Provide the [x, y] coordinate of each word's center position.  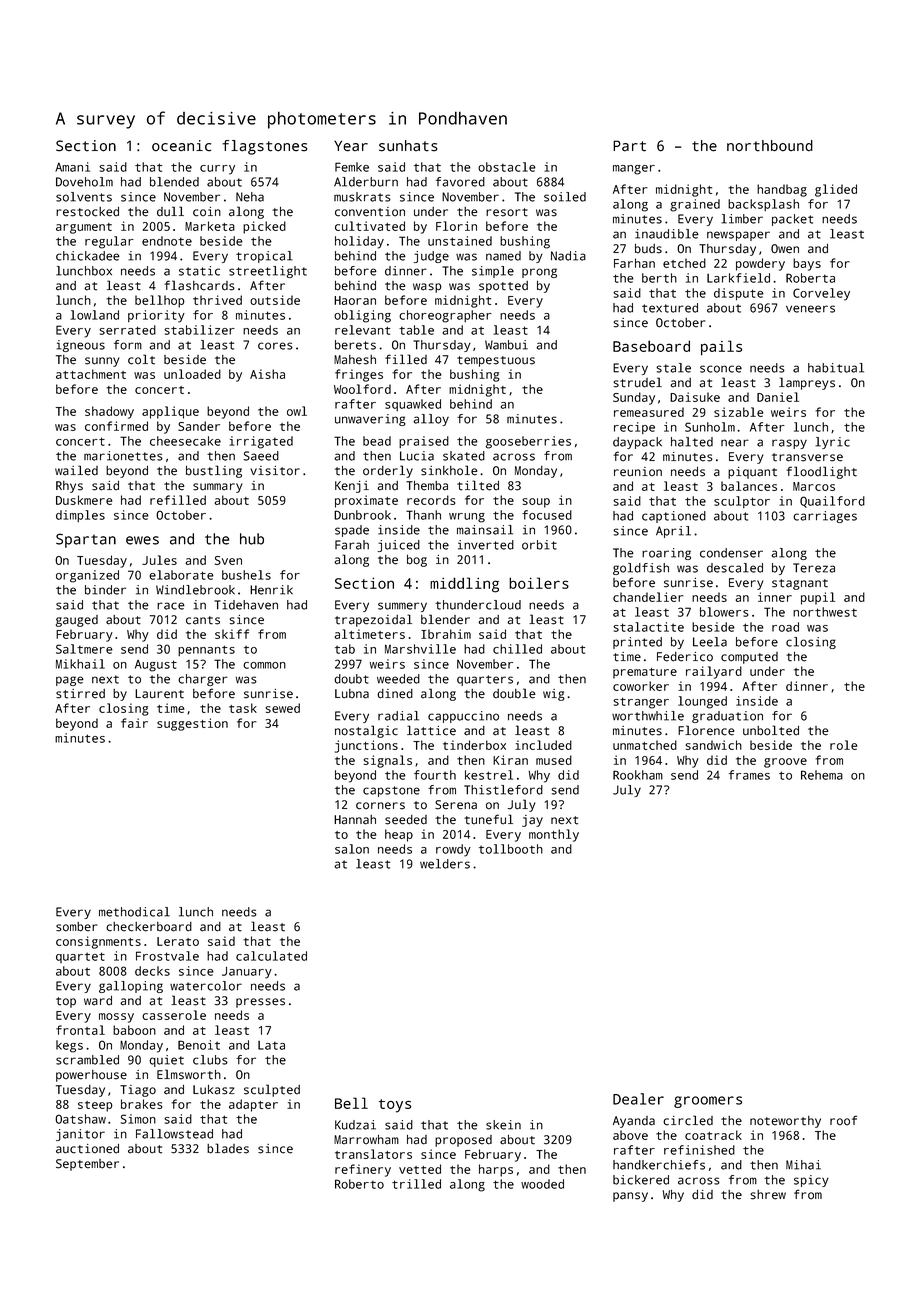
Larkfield [738, 278]
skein [503, 1125]
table [416, 330]
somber [76, 927]
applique [170, 412]
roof [843, 1120]
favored [460, 182]
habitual [836, 368]
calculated [271, 956]
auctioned [87, 1149]
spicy [811, 1181]
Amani [72, 167]
